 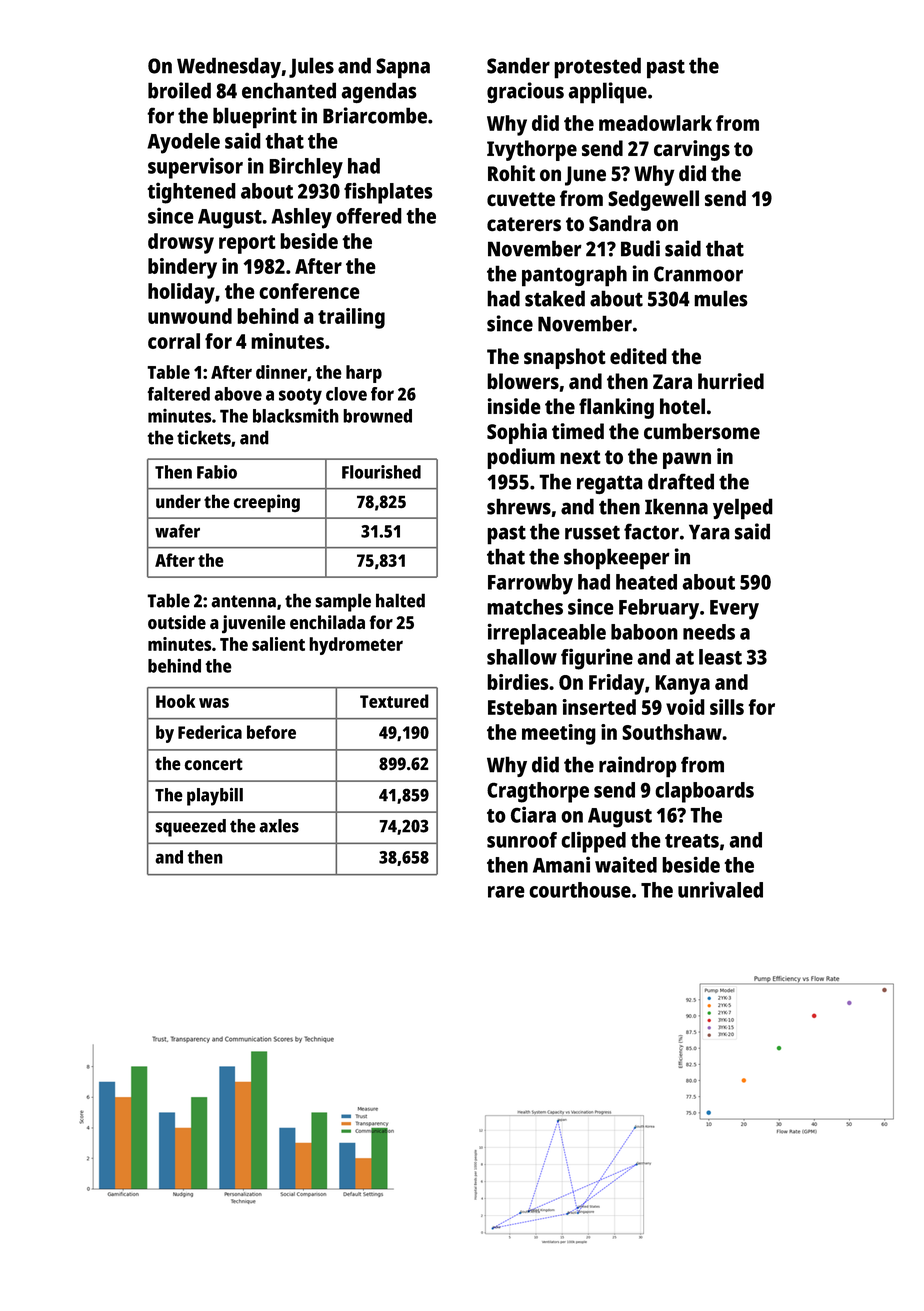 I want to click on carvings, so click(x=692, y=150).
